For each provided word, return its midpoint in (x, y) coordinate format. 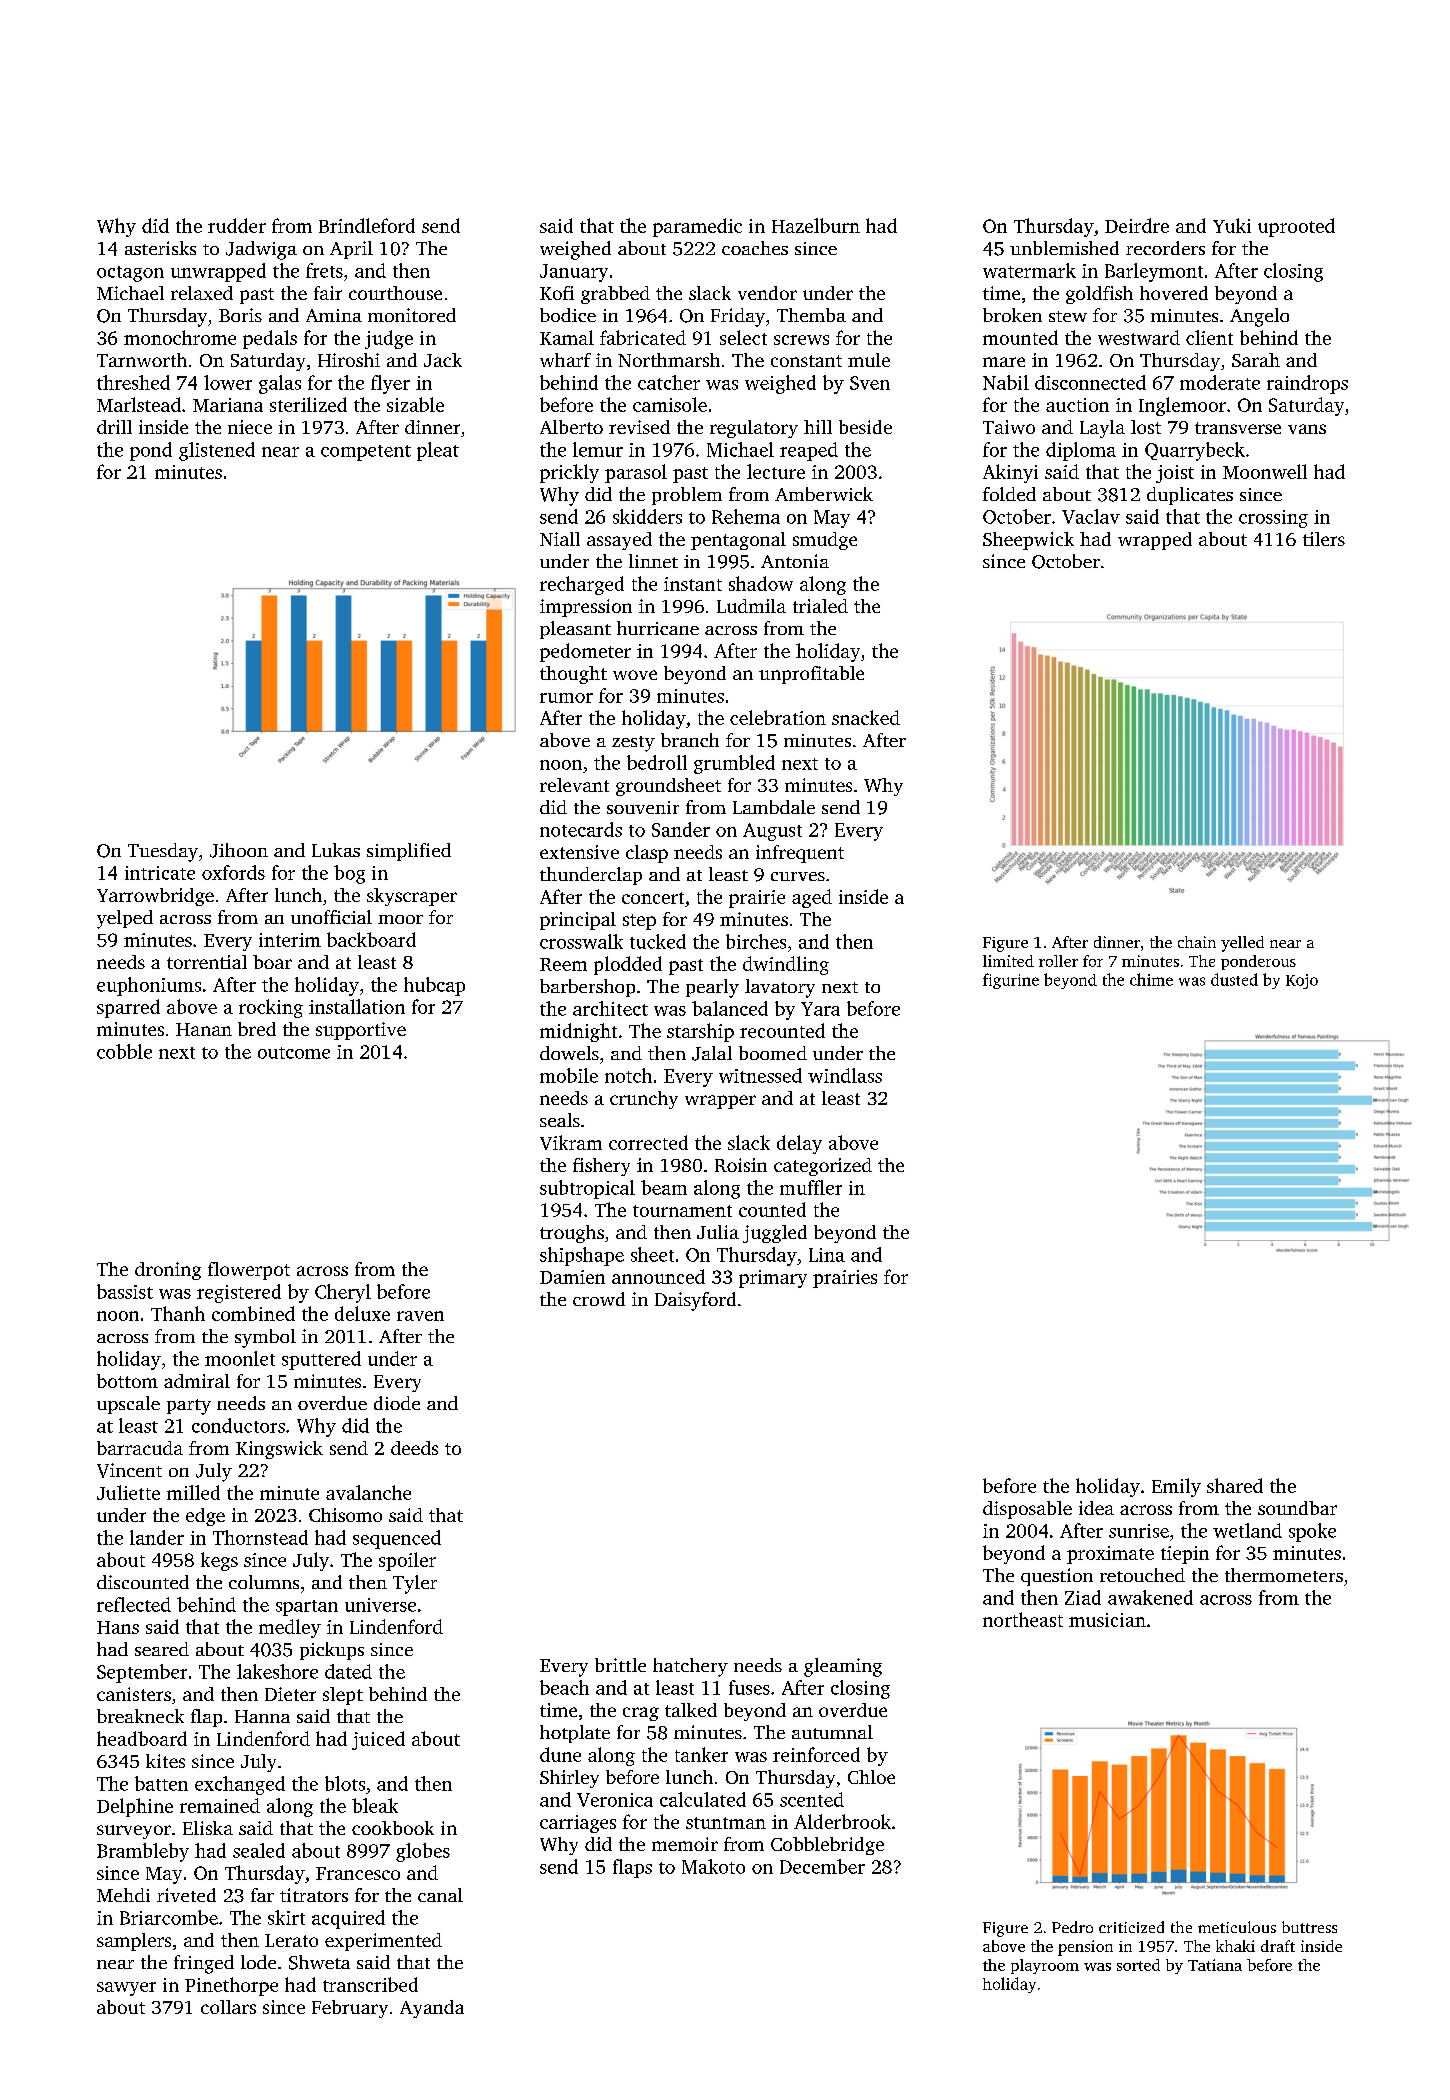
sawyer (126, 1989)
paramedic (697, 227)
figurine (1011, 981)
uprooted (1296, 227)
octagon (130, 274)
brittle (620, 1665)
